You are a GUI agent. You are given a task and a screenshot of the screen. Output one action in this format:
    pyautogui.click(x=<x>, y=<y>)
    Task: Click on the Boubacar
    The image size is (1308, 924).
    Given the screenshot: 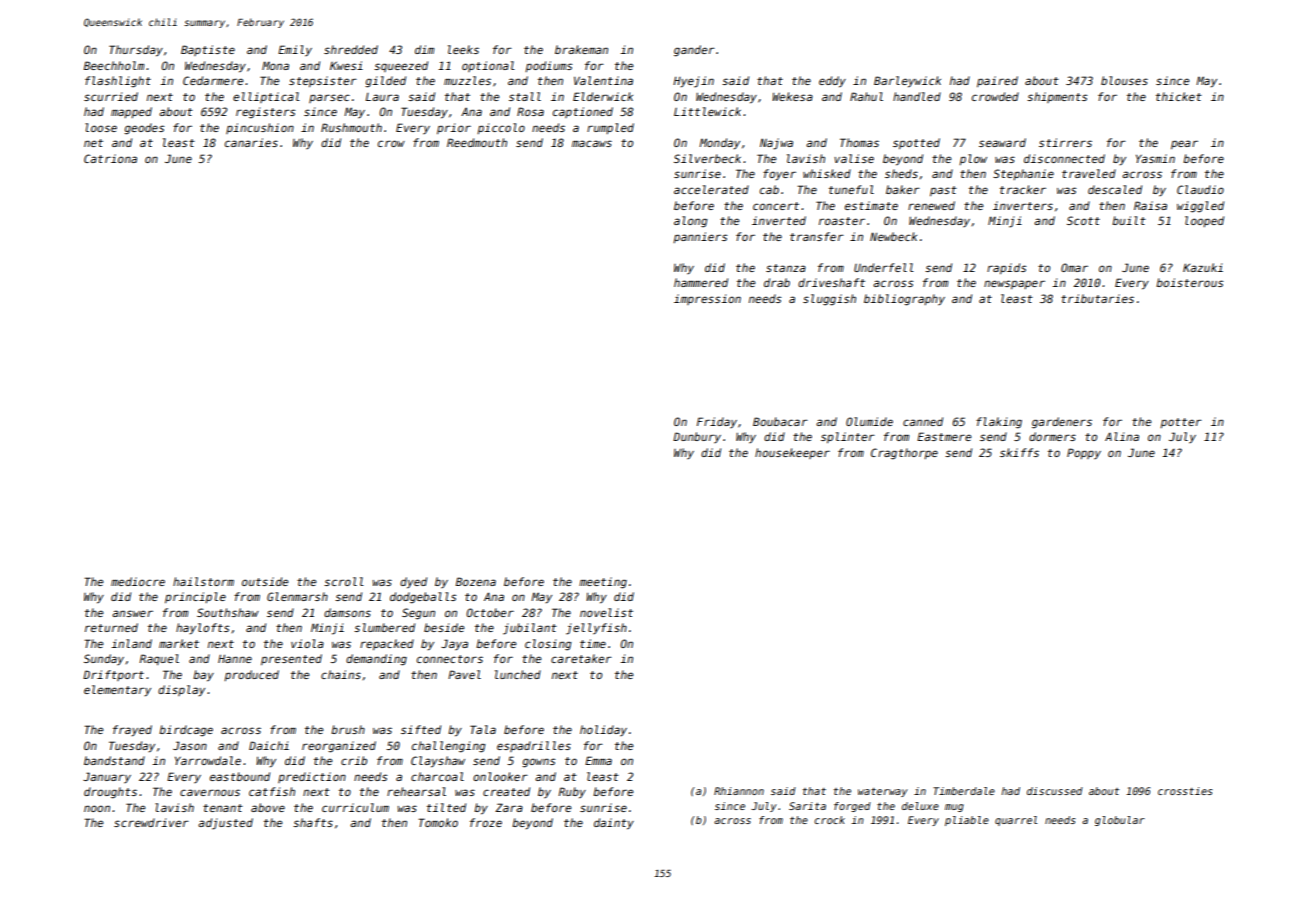 What is the action you would take?
    pyautogui.click(x=780, y=421)
